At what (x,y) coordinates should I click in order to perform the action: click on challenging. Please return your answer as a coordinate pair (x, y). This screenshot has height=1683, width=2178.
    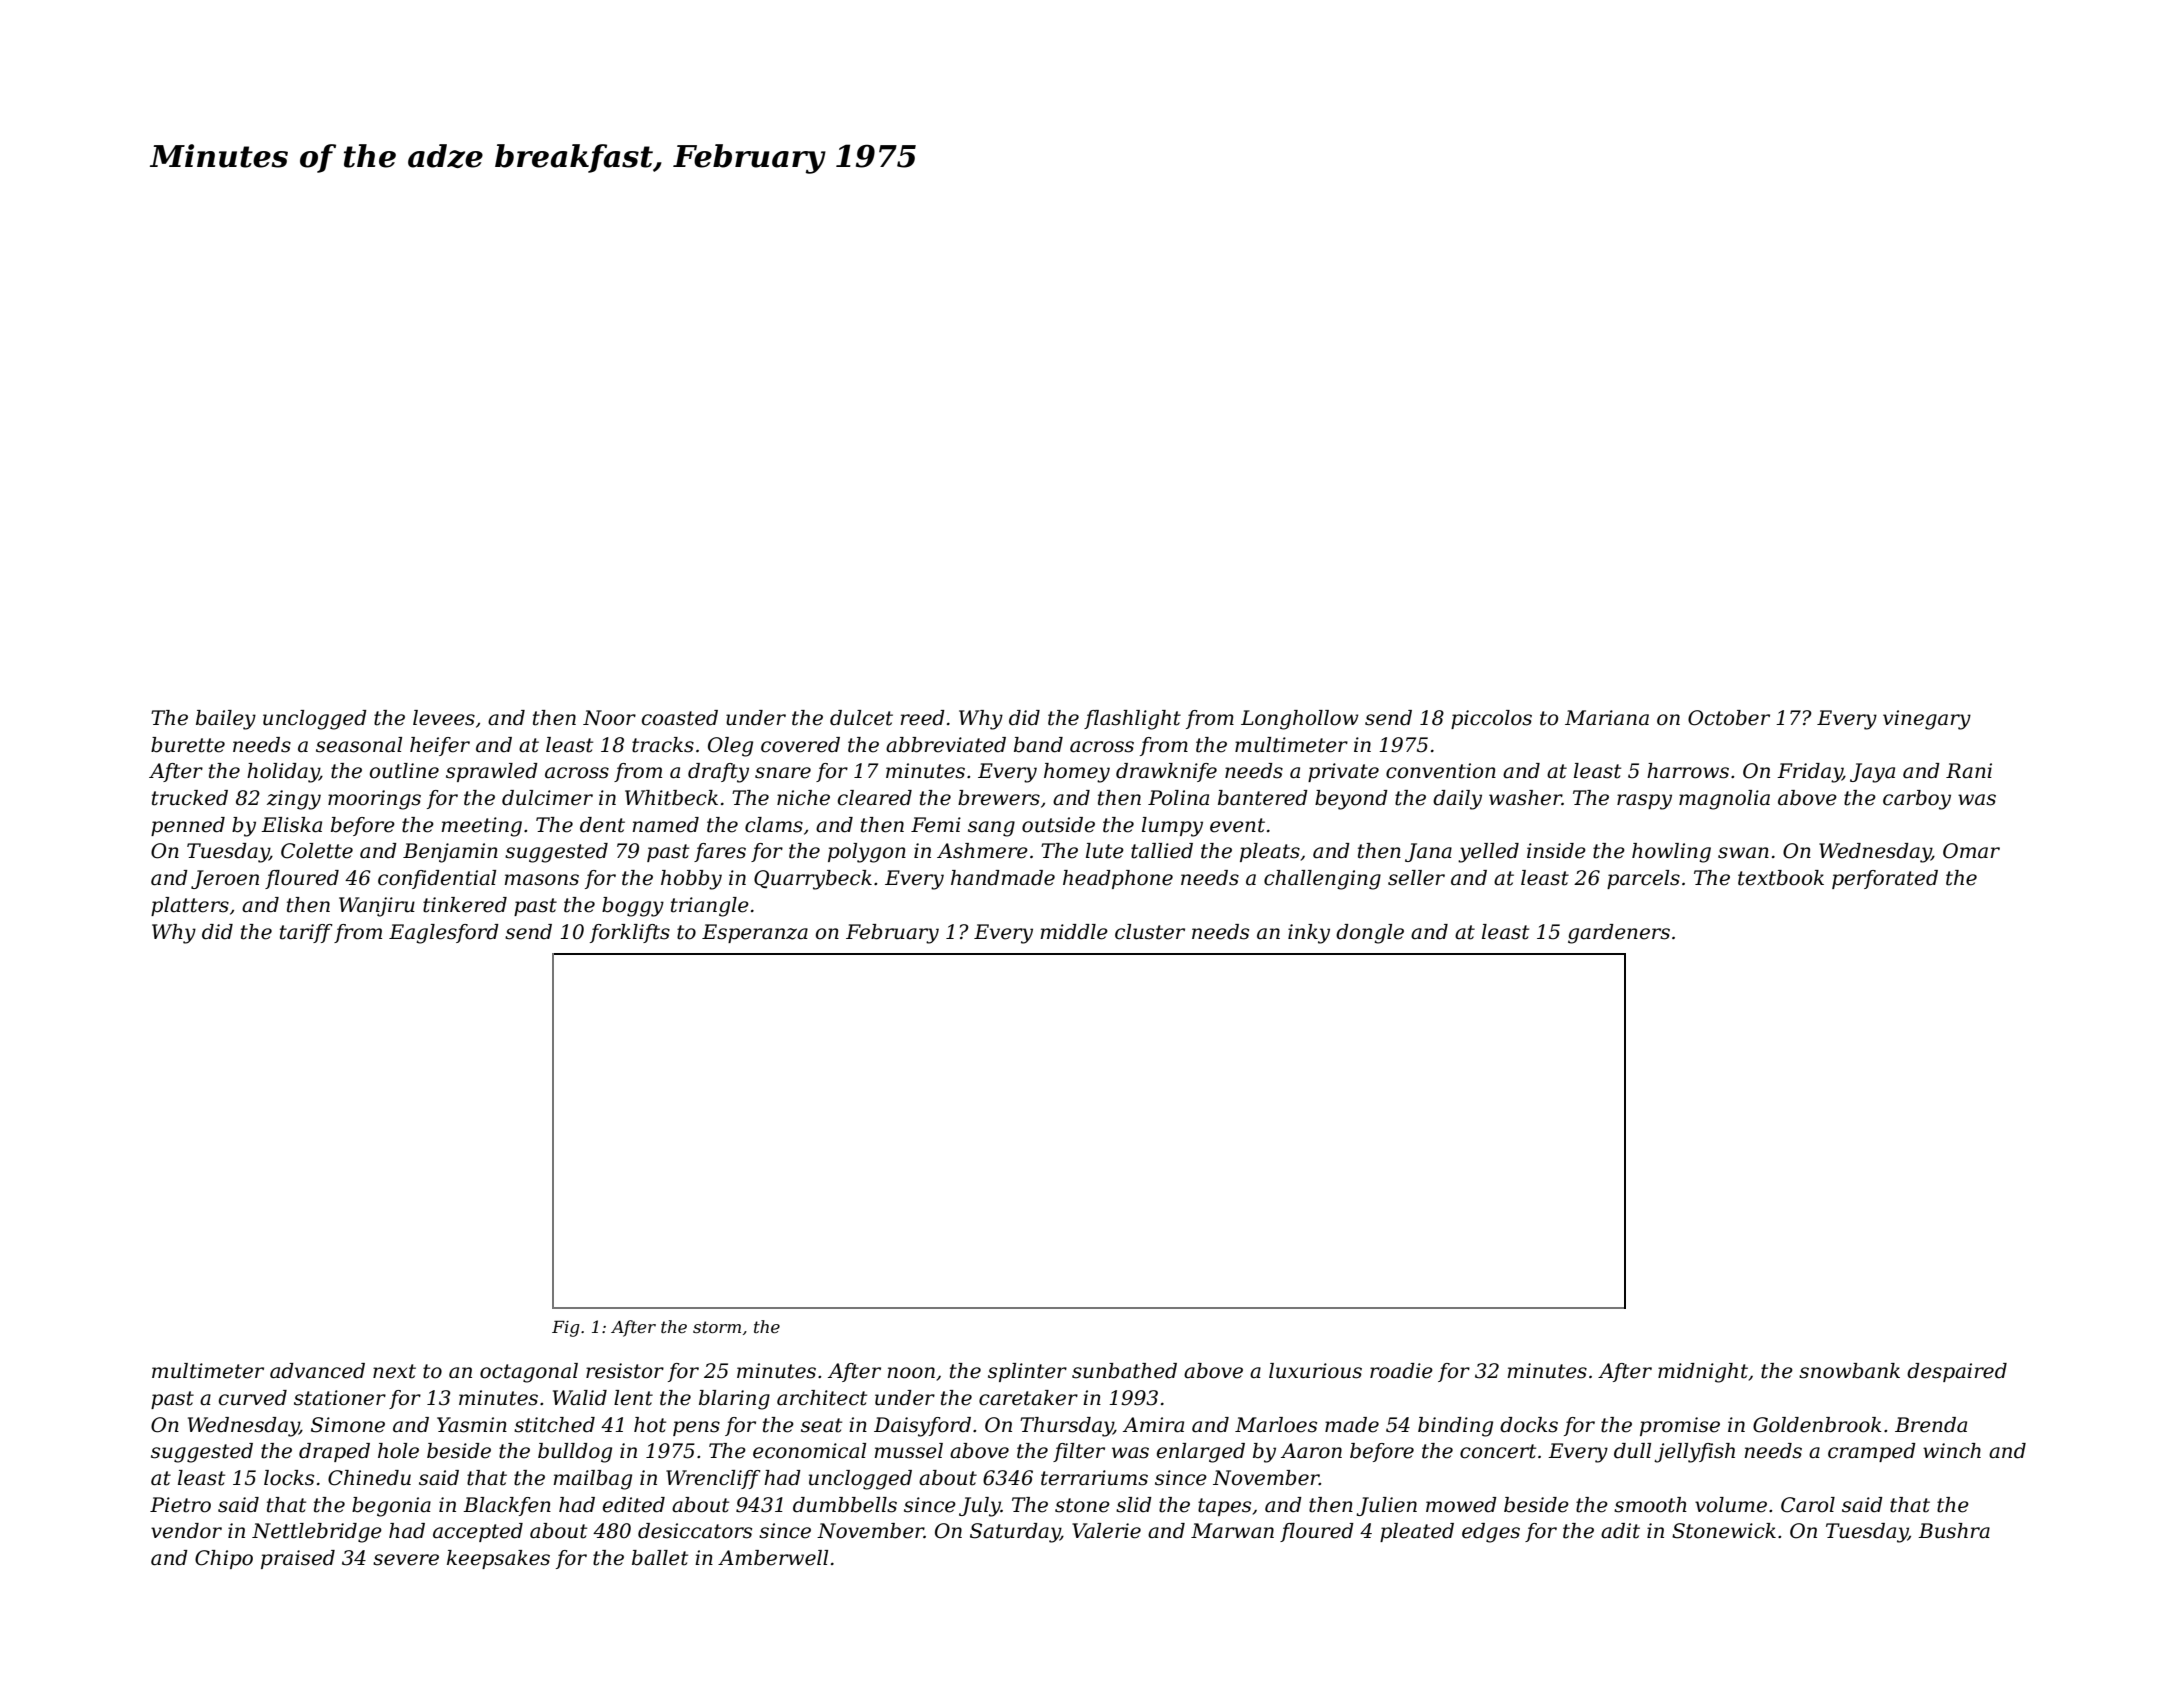
    Looking at the image, I should click on (1322, 880).
